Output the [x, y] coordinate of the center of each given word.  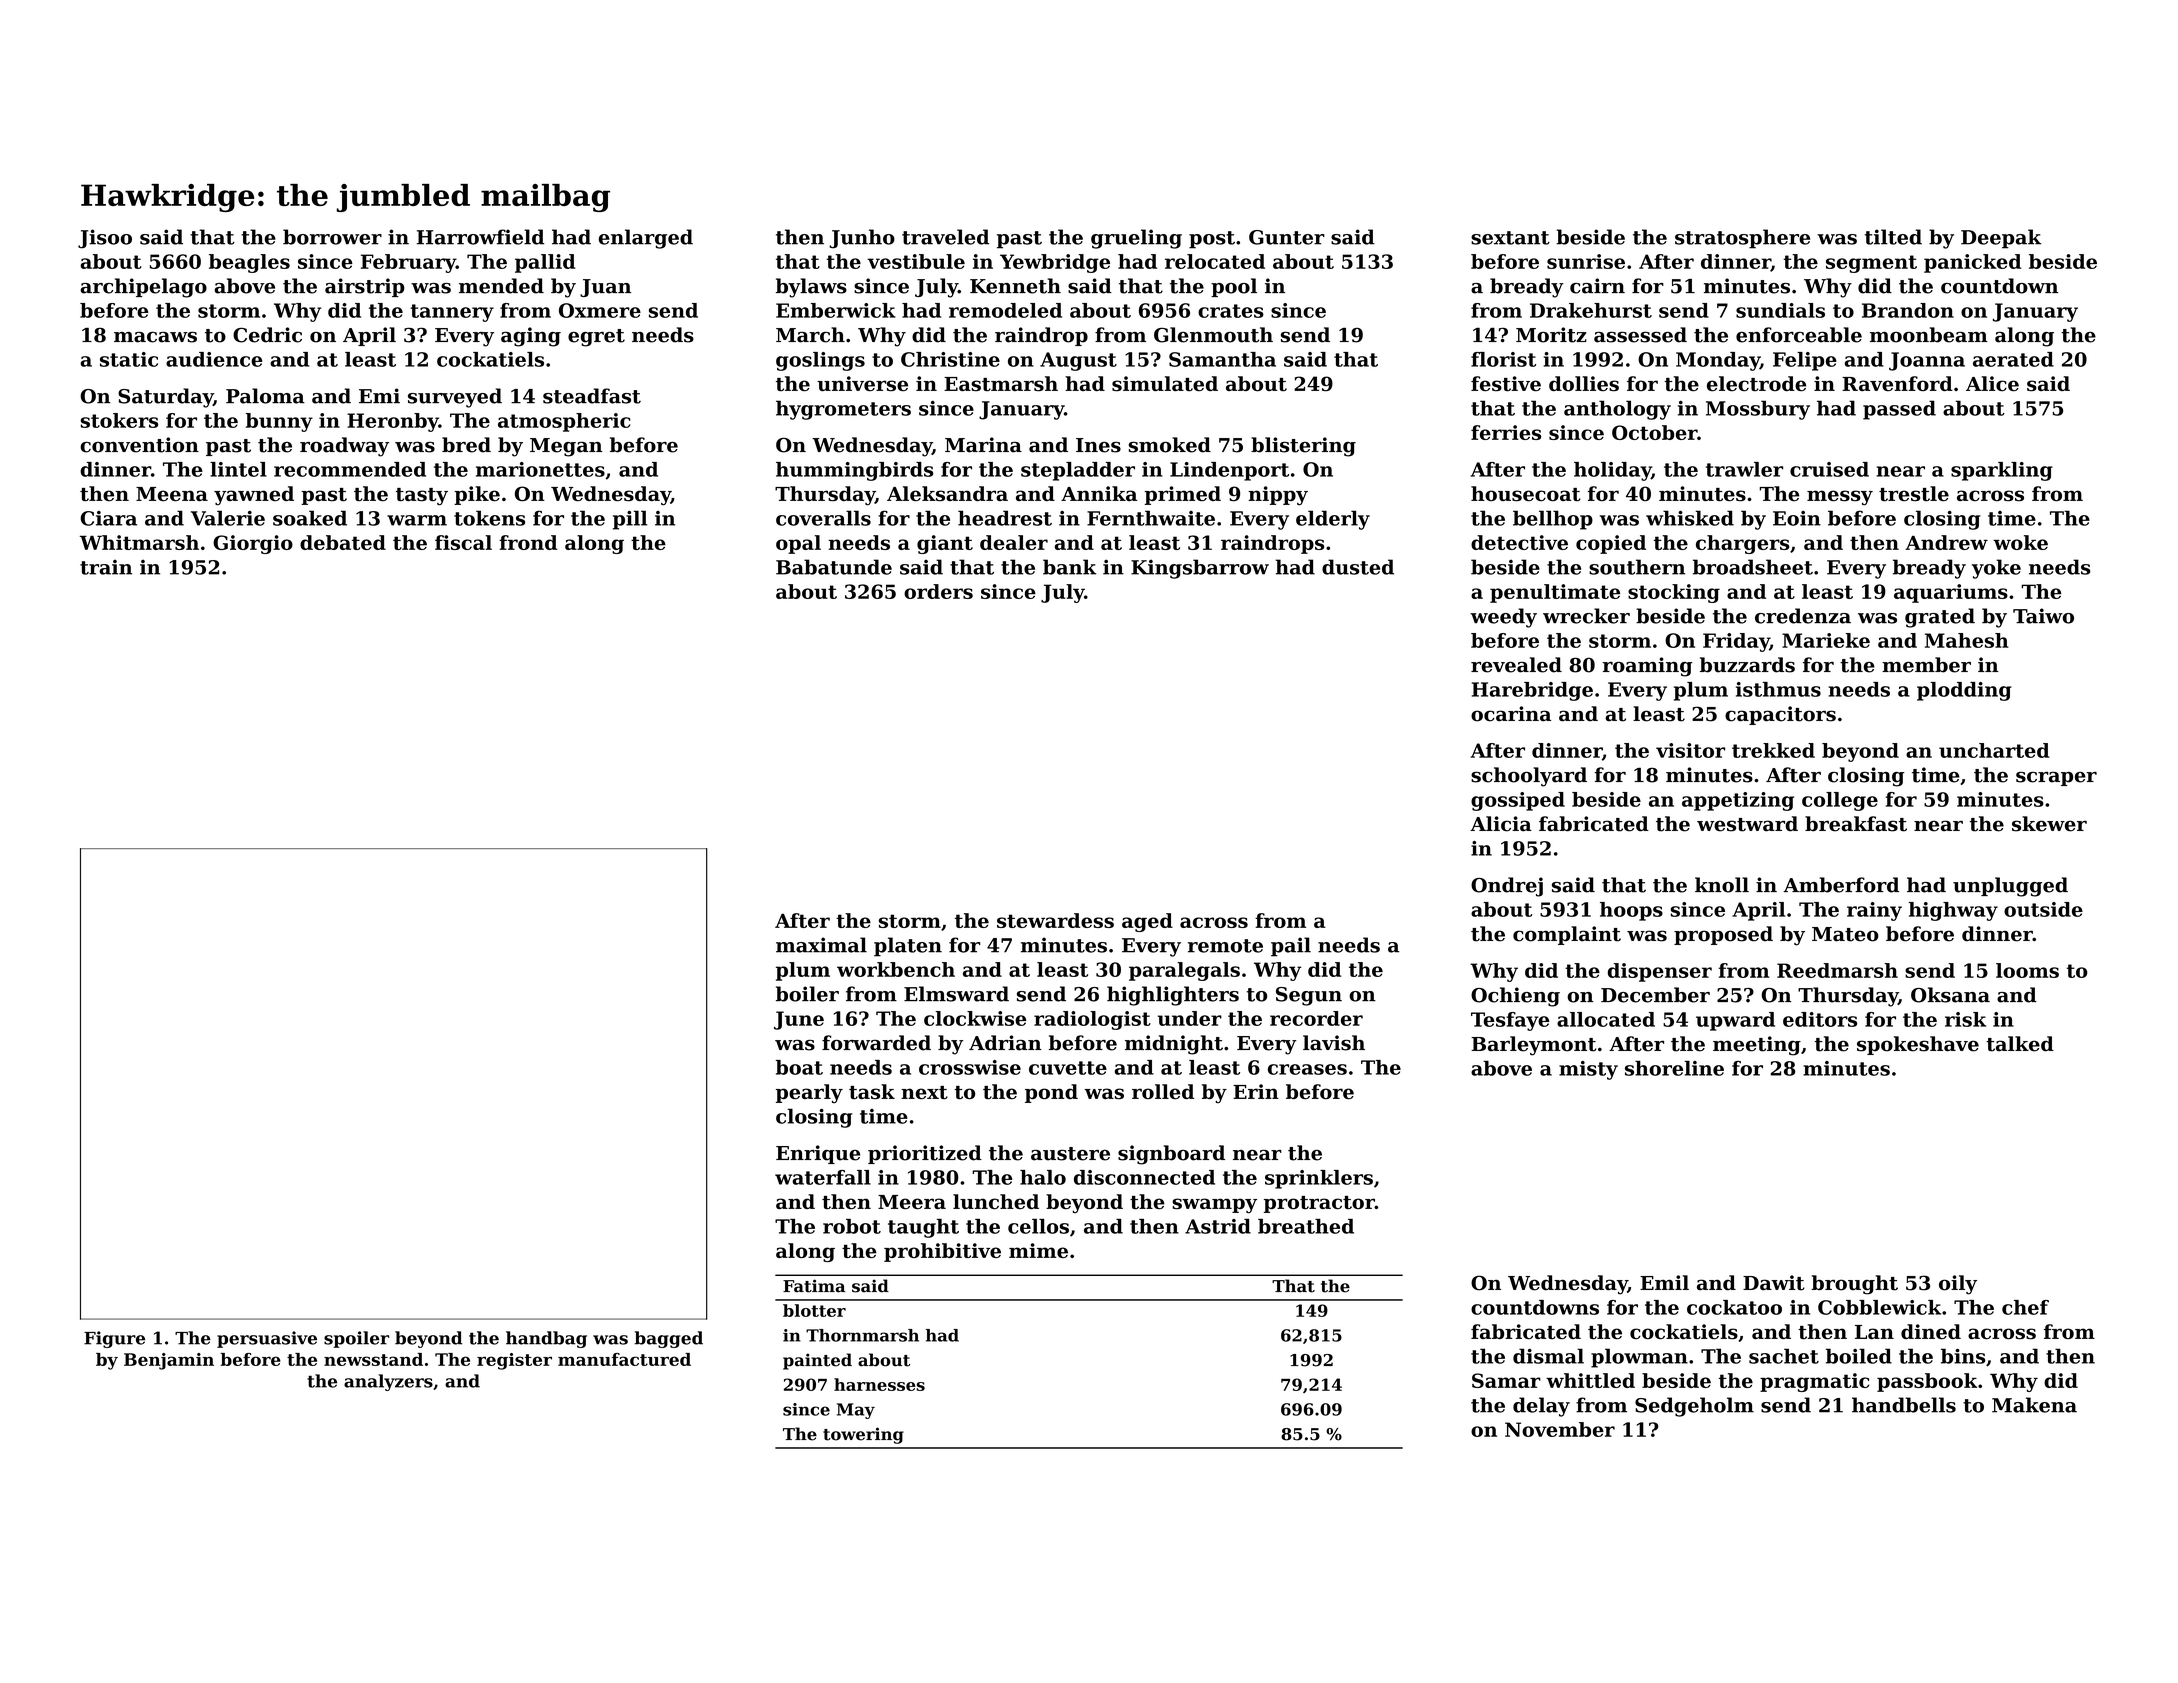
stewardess [1055, 920]
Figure [114, 1339]
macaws [155, 337]
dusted [1358, 567]
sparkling [2002, 471]
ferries [1506, 432]
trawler [1744, 469]
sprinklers [1319, 1179]
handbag [546, 1339]
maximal [821, 945]
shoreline [1674, 1068]
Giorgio [253, 544]
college [1840, 801]
